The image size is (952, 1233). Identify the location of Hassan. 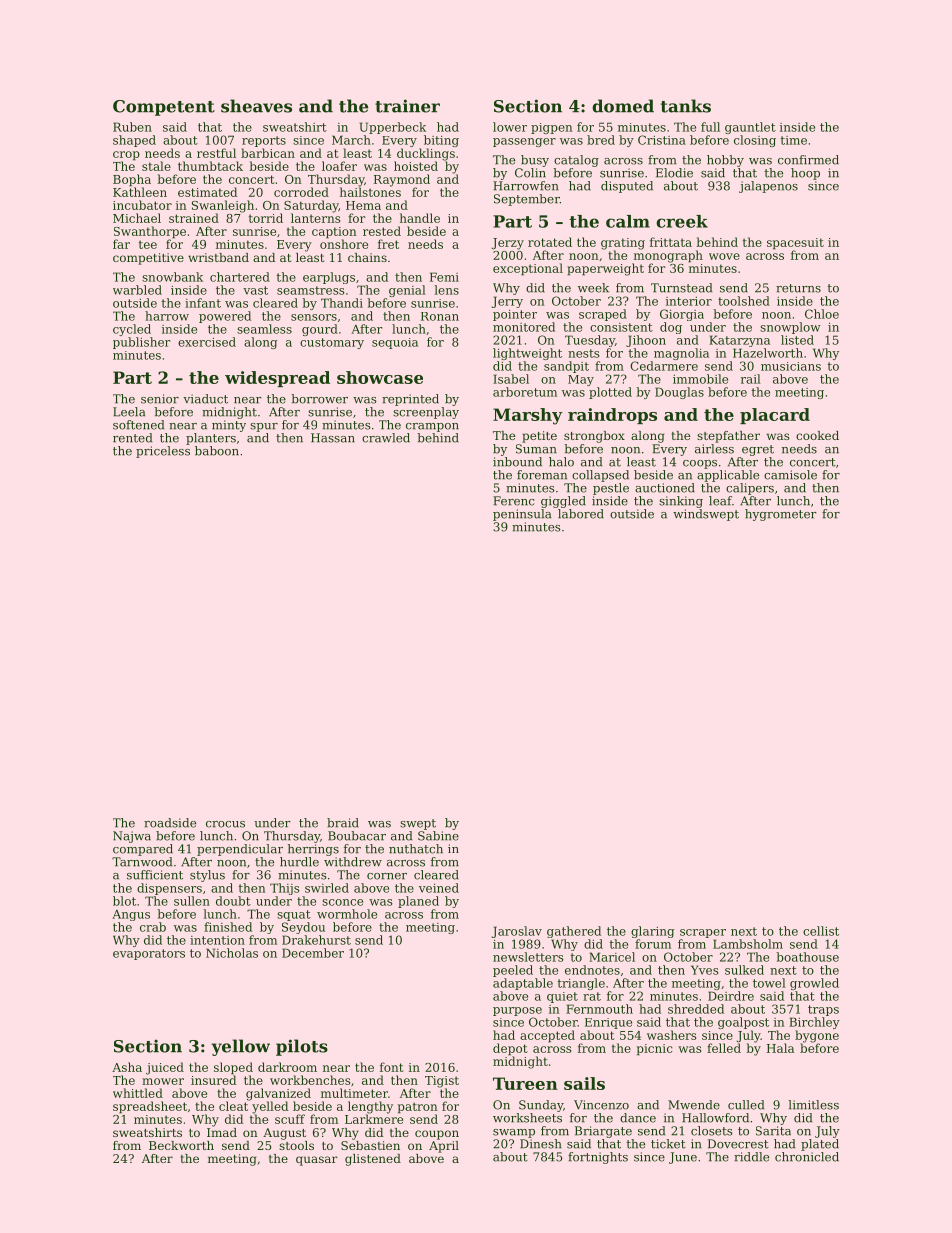
(333, 438).
